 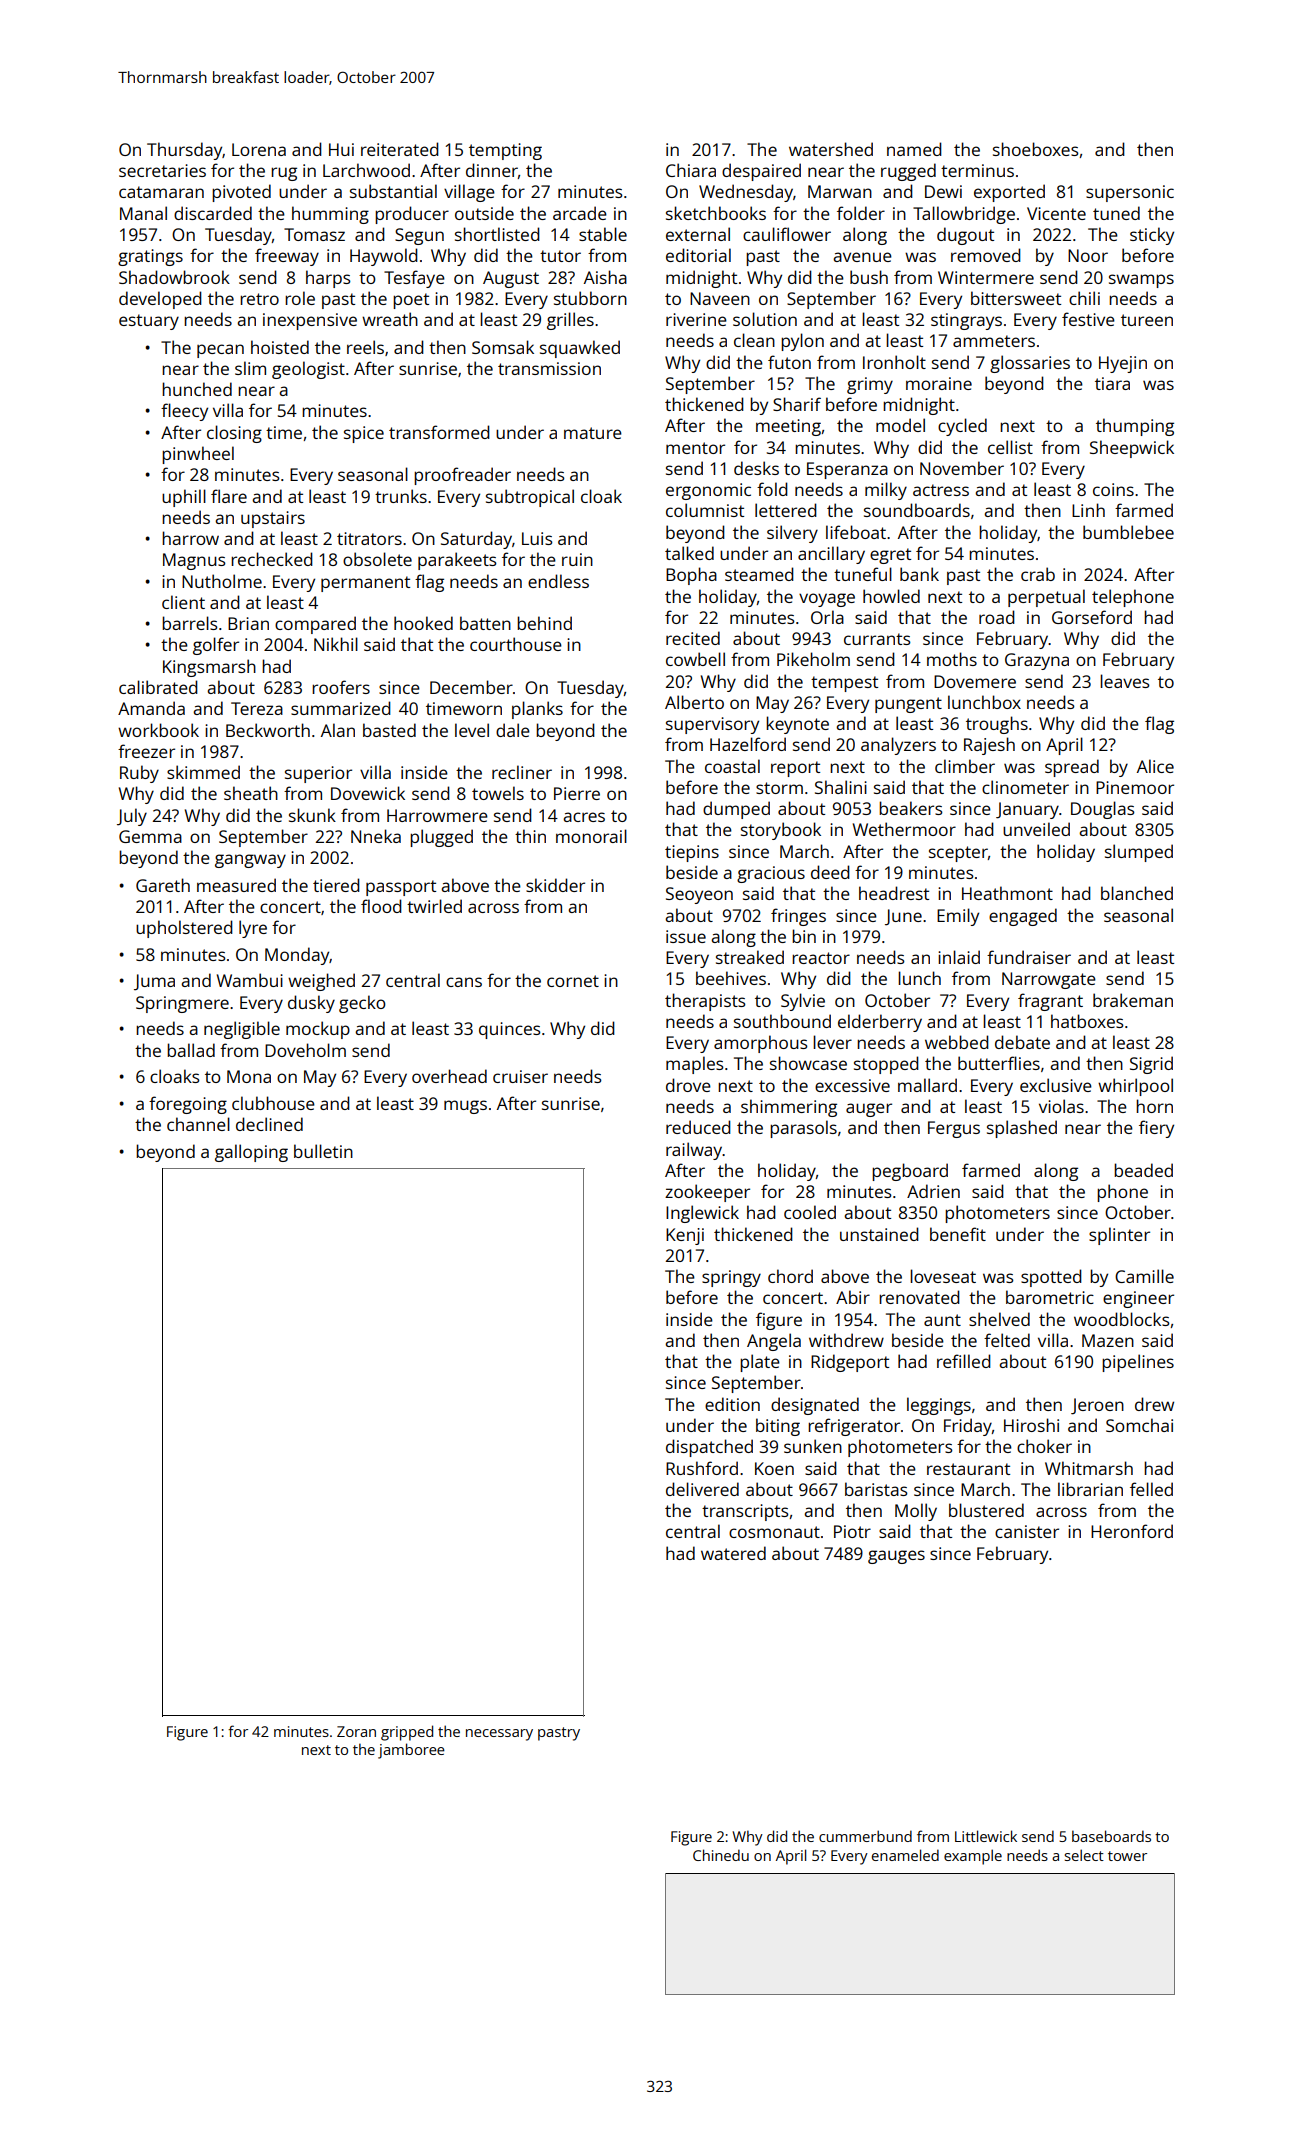 What do you see at coordinates (1035, 149) in the image?
I see `shoeboxes` at bounding box center [1035, 149].
